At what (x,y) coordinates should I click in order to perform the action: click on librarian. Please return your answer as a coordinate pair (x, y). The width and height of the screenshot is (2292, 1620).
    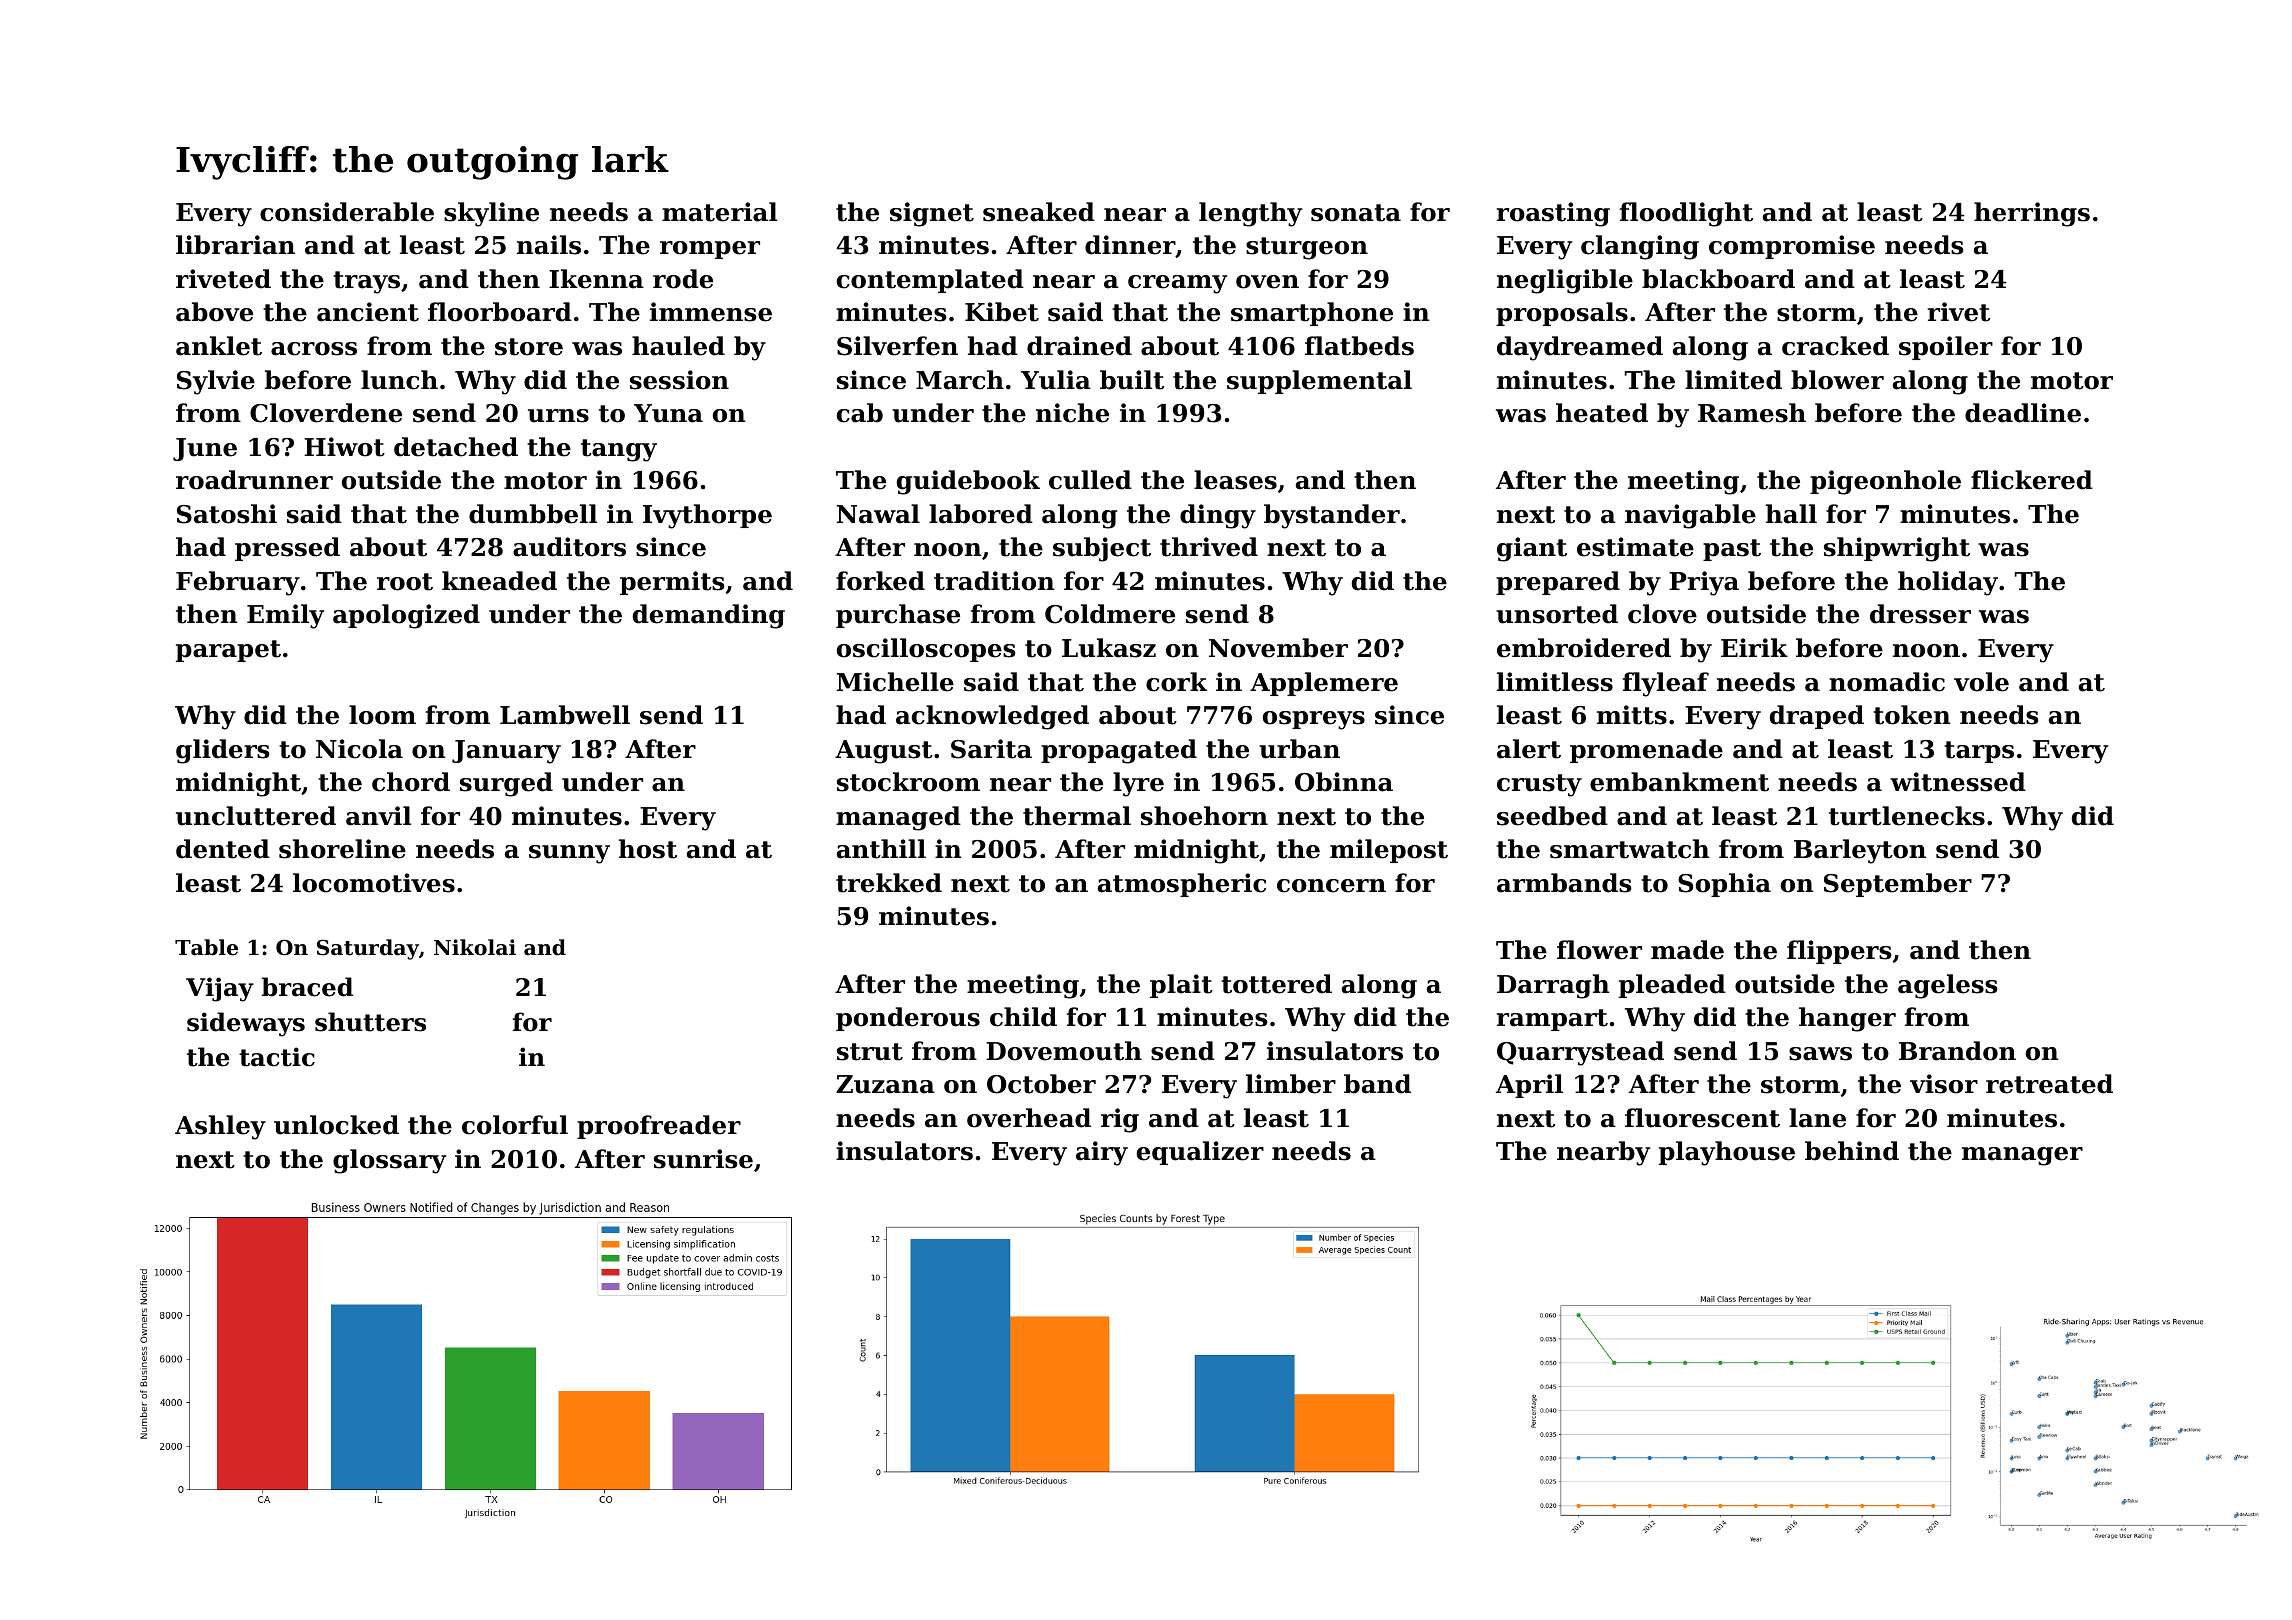
    Looking at the image, I should click on (235, 245).
